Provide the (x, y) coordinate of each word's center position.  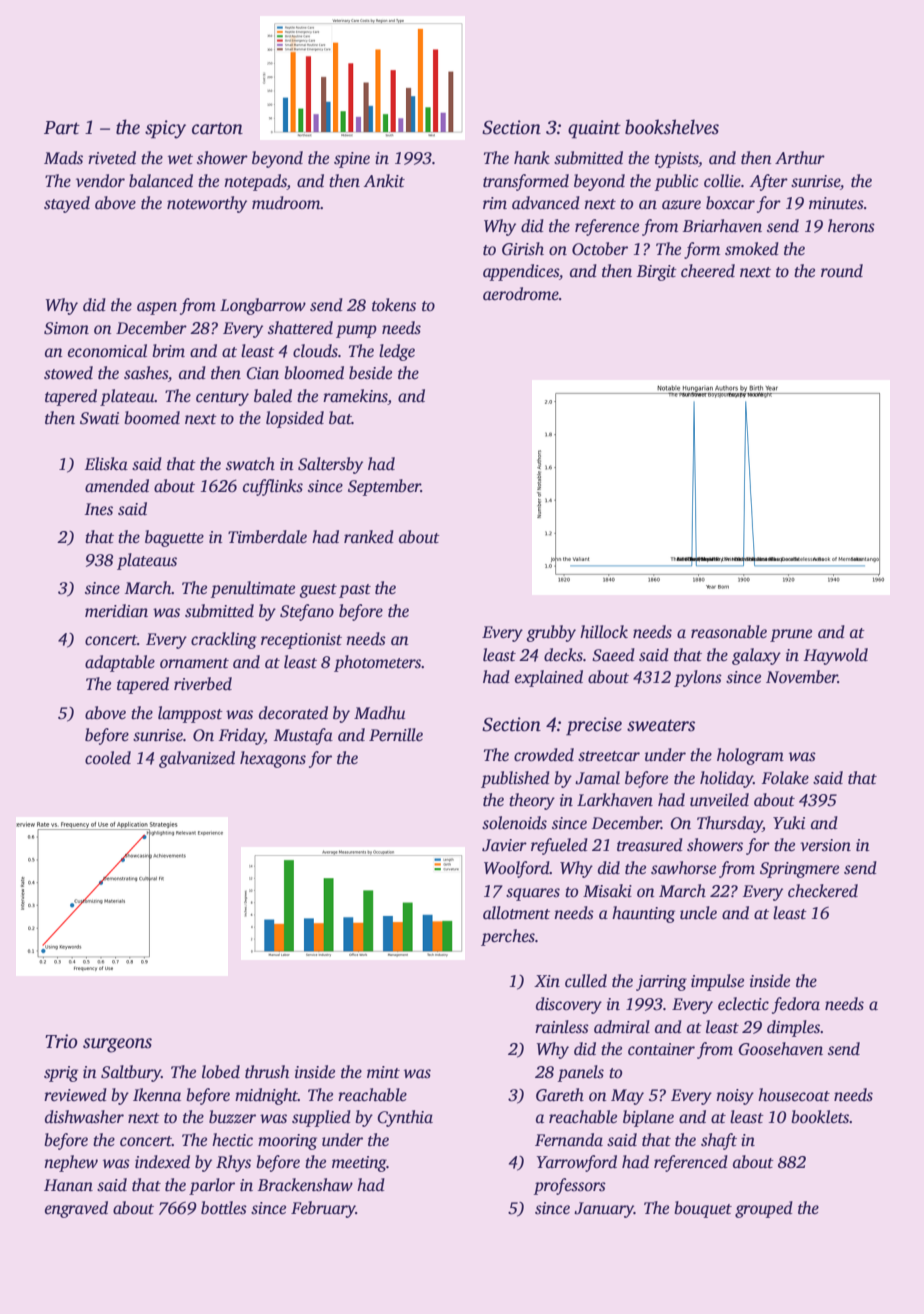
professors (570, 1186)
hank (532, 157)
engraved (76, 1209)
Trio (61, 1041)
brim (168, 351)
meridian (116, 611)
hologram (750, 756)
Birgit (657, 273)
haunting (643, 914)
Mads (63, 158)
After (769, 182)
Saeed (613, 655)
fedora (796, 1005)
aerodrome (521, 293)
